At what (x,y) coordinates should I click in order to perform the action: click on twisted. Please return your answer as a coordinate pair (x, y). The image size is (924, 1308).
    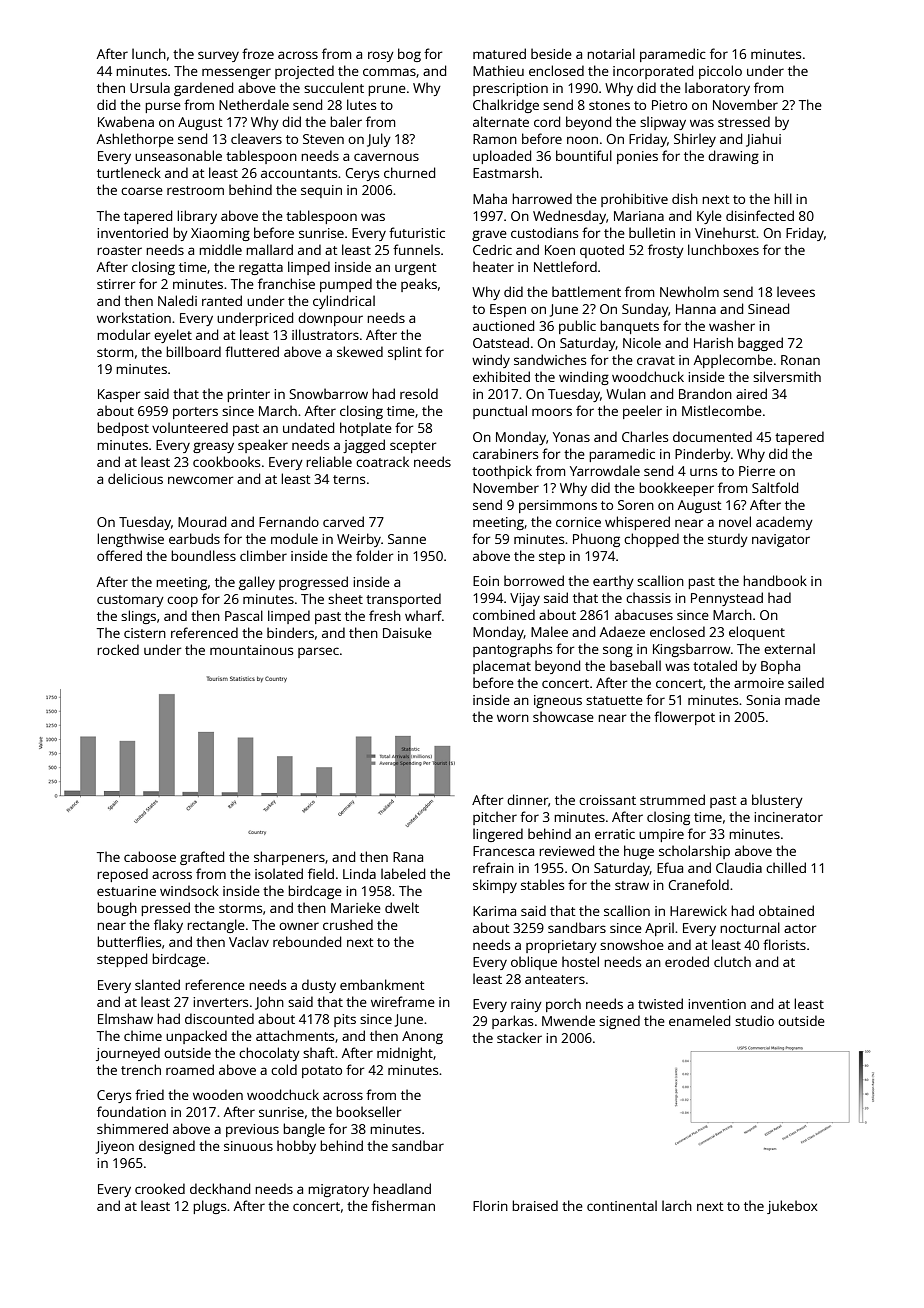
    Looking at the image, I should click on (660, 1003).
